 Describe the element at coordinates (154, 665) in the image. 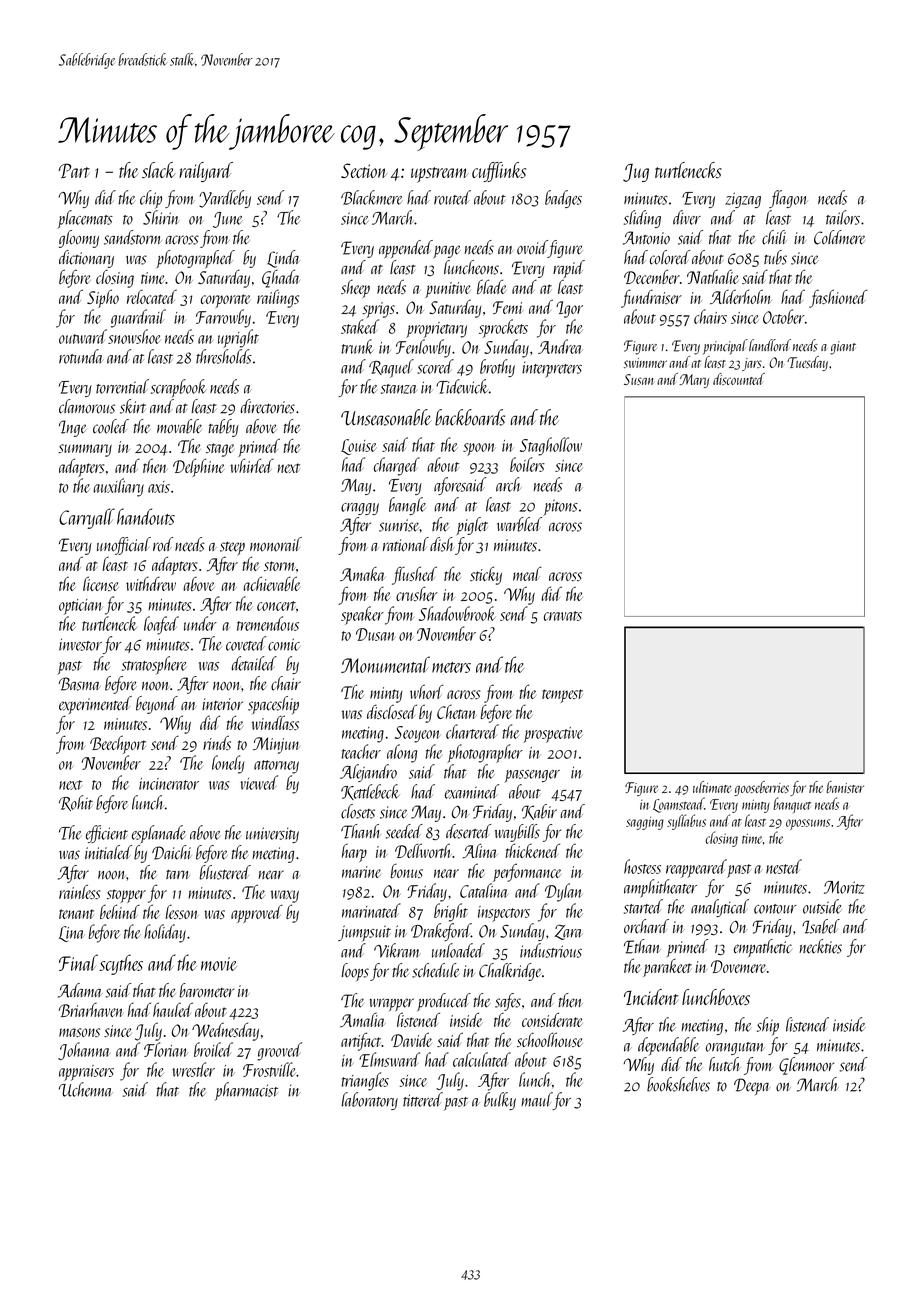

I see `stratosphere` at that location.
